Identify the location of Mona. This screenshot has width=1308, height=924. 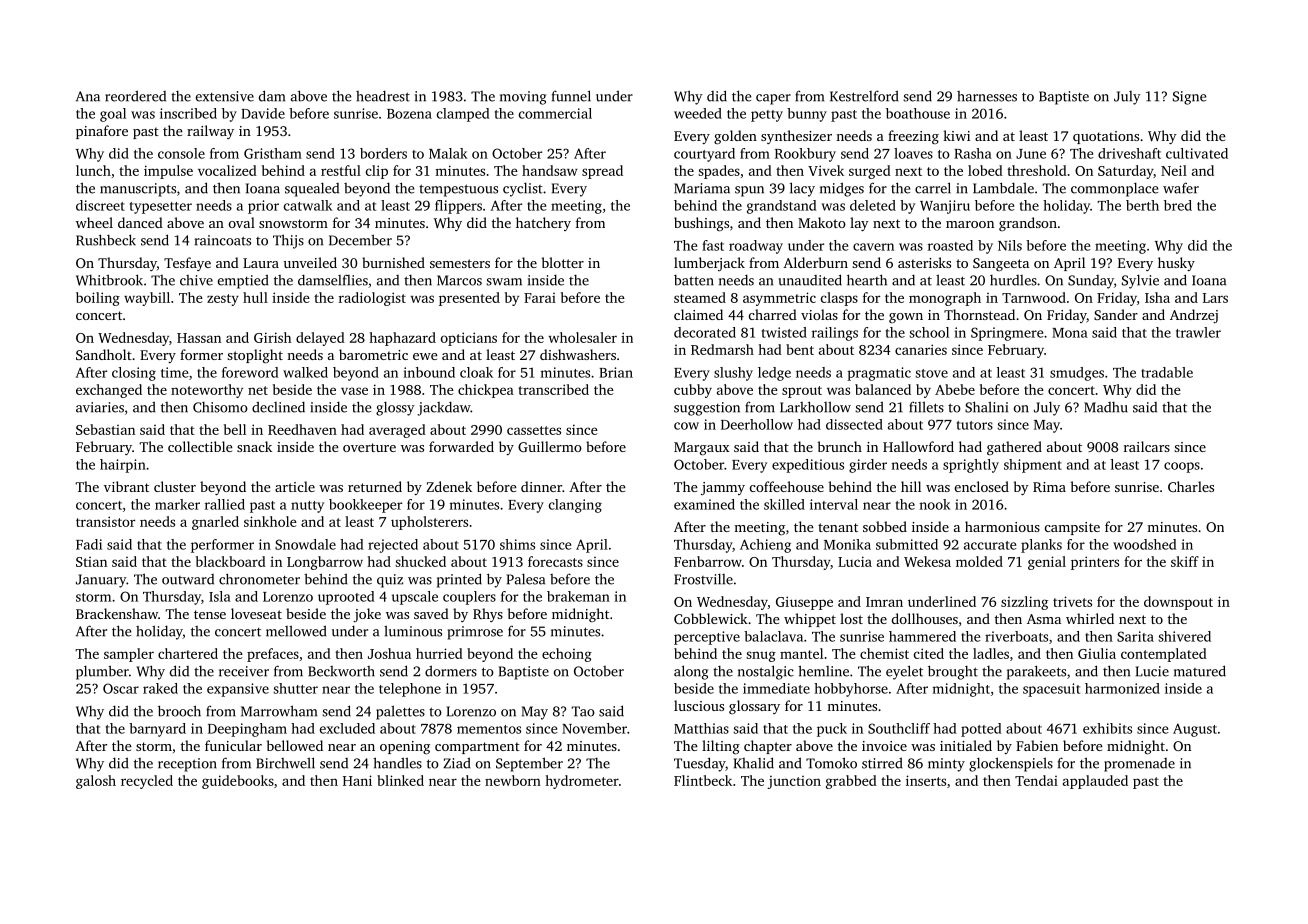
(1070, 333).
